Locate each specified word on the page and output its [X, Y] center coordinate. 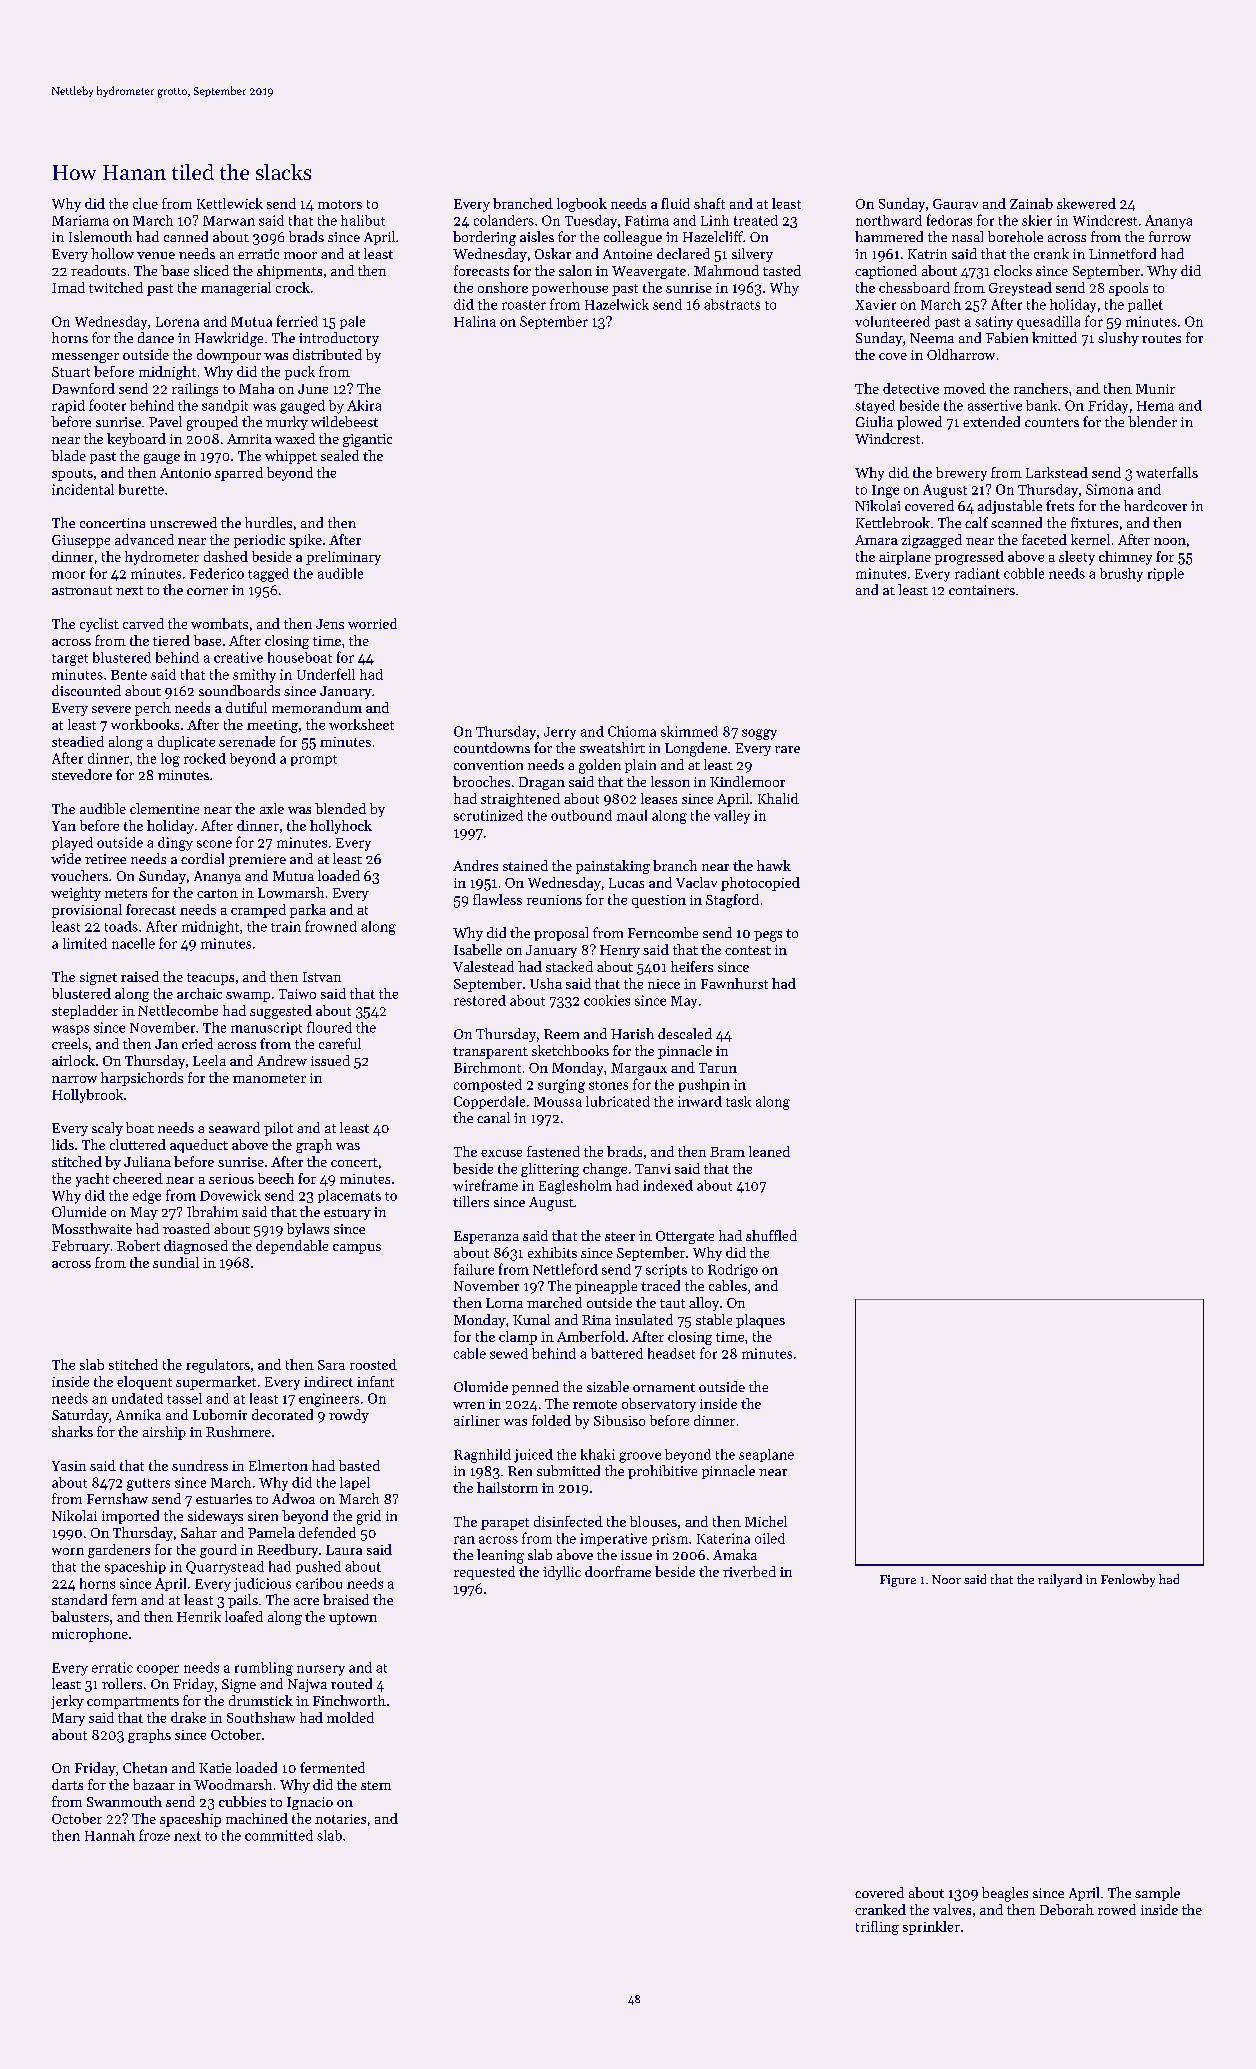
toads [121, 926]
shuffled [771, 1235]
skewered [1086, 203]
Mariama [80, 220]
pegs [768, 936]
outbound [581, 815]
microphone [90, 1635]
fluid [675, 203]
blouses [653, 1521]
